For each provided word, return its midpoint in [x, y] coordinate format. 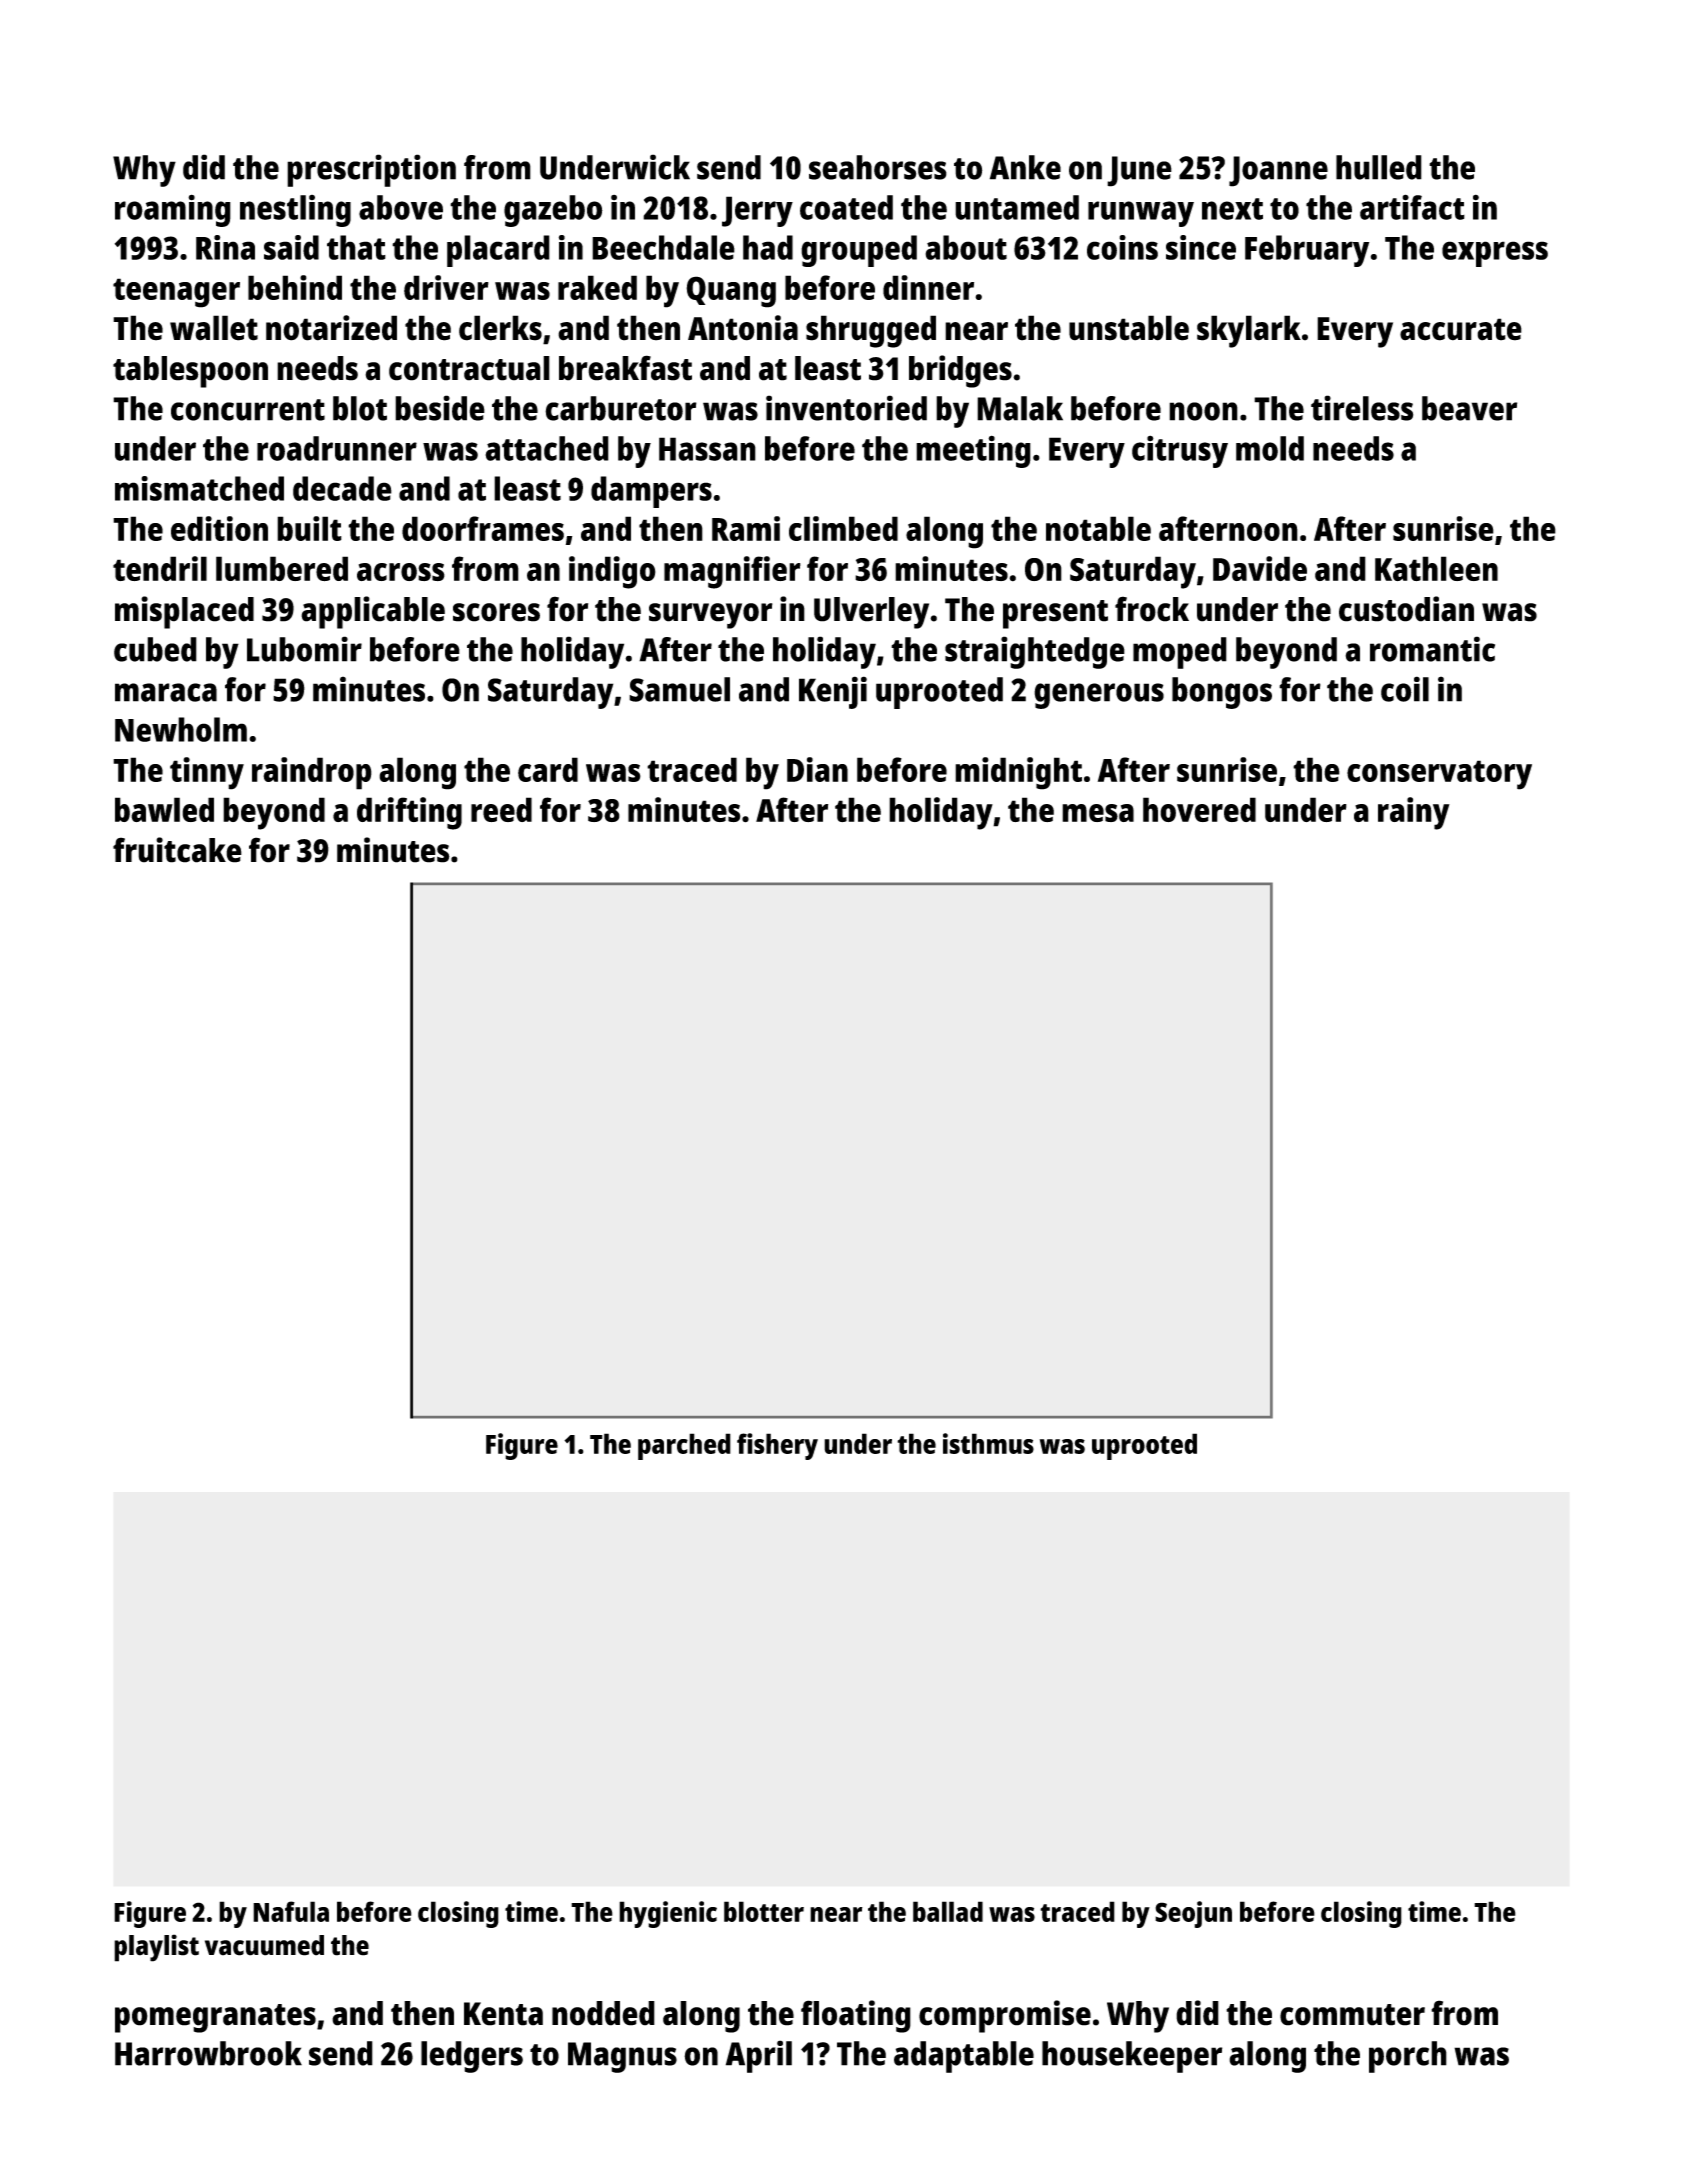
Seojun [1193, 1914]
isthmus [988, 1443]
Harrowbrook [208, 2053]
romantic [1432, 649]
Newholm [181, 729]
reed [501, 809]
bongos [1222, 693]
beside [440, 408]
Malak [1020, 408]
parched [684, 1446]
